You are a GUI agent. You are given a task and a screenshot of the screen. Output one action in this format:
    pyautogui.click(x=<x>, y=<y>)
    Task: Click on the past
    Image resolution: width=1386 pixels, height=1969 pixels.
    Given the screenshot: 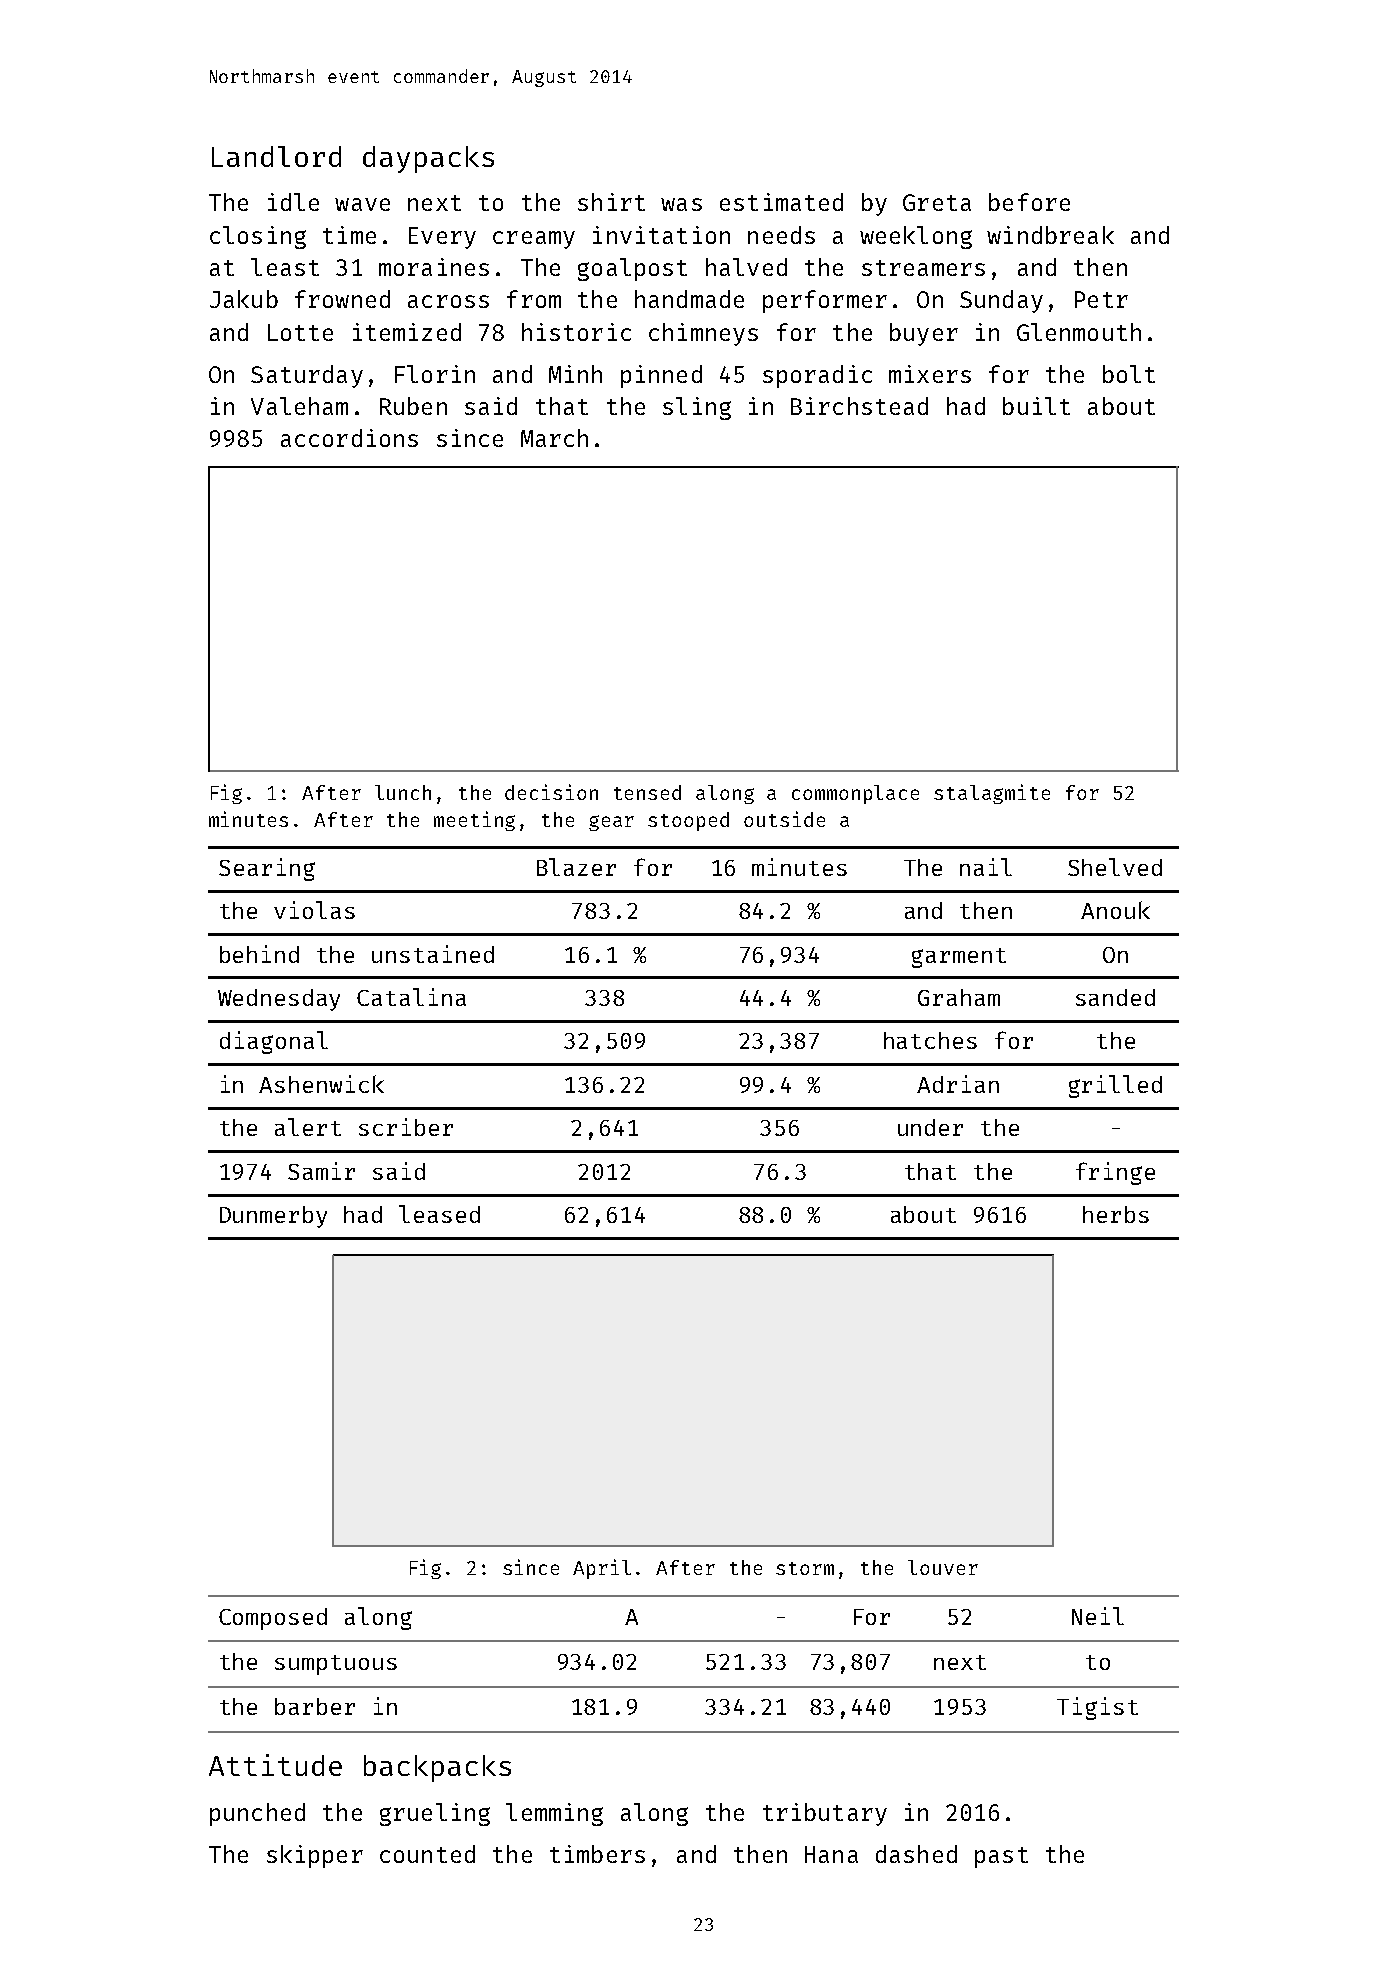 What is the action you would take?
    pyautogui.click(x=1001, y=1857)
